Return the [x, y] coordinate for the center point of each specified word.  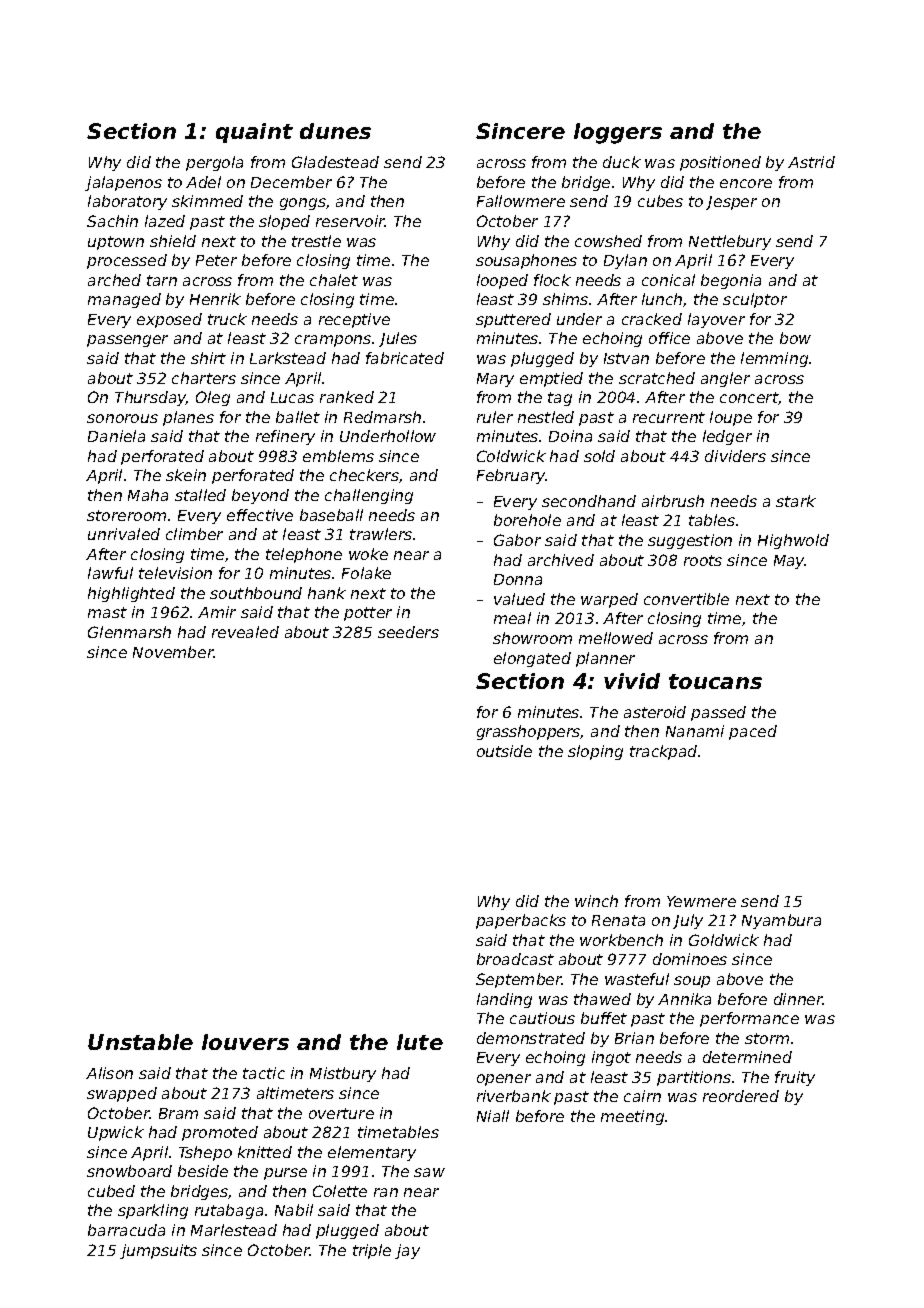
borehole [527, 520]
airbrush [673, 501]
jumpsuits [158, 1251]
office [669, 338]
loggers [618, 133]
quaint [254, 133]
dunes [335, 131]
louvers [245, 1042]
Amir [217, 612]
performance [749, 1019]
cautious [542, 1018]
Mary [495, 380]
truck [227, 319]
